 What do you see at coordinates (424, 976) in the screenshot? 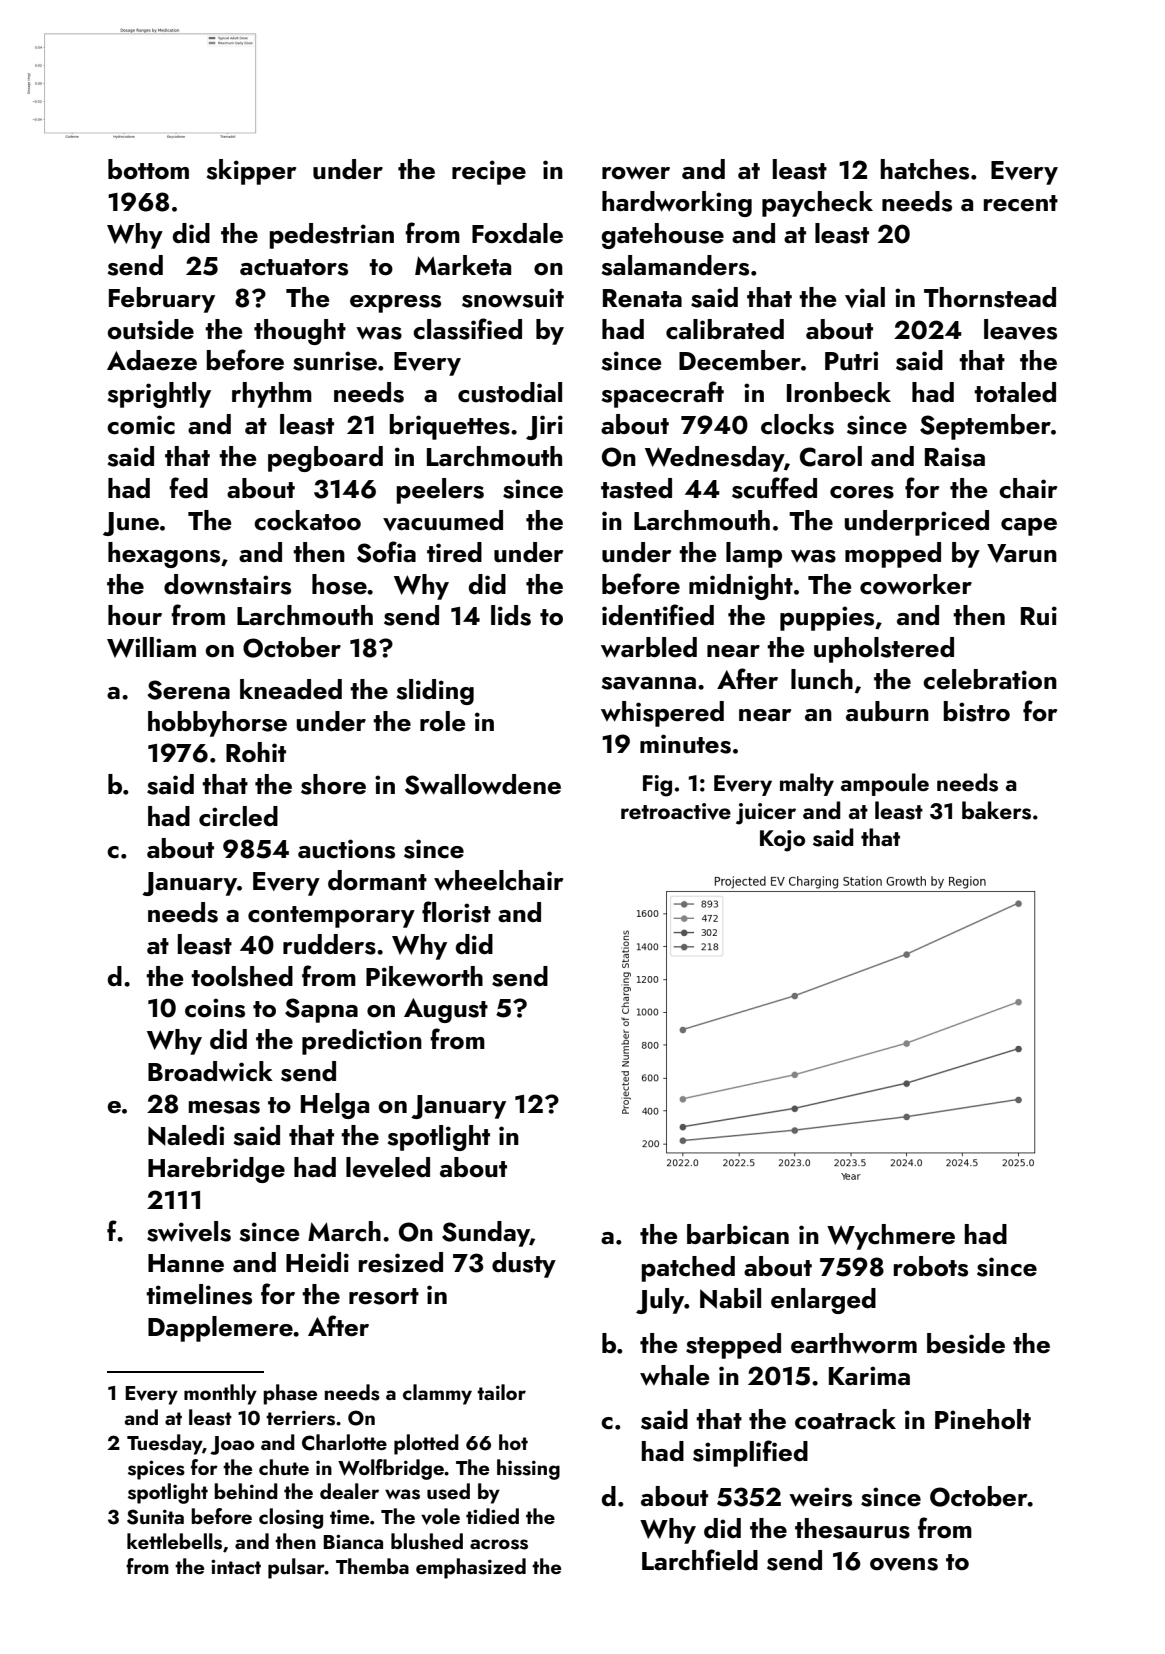
I see `Pikeworth` at bounding box center [424, 976].
